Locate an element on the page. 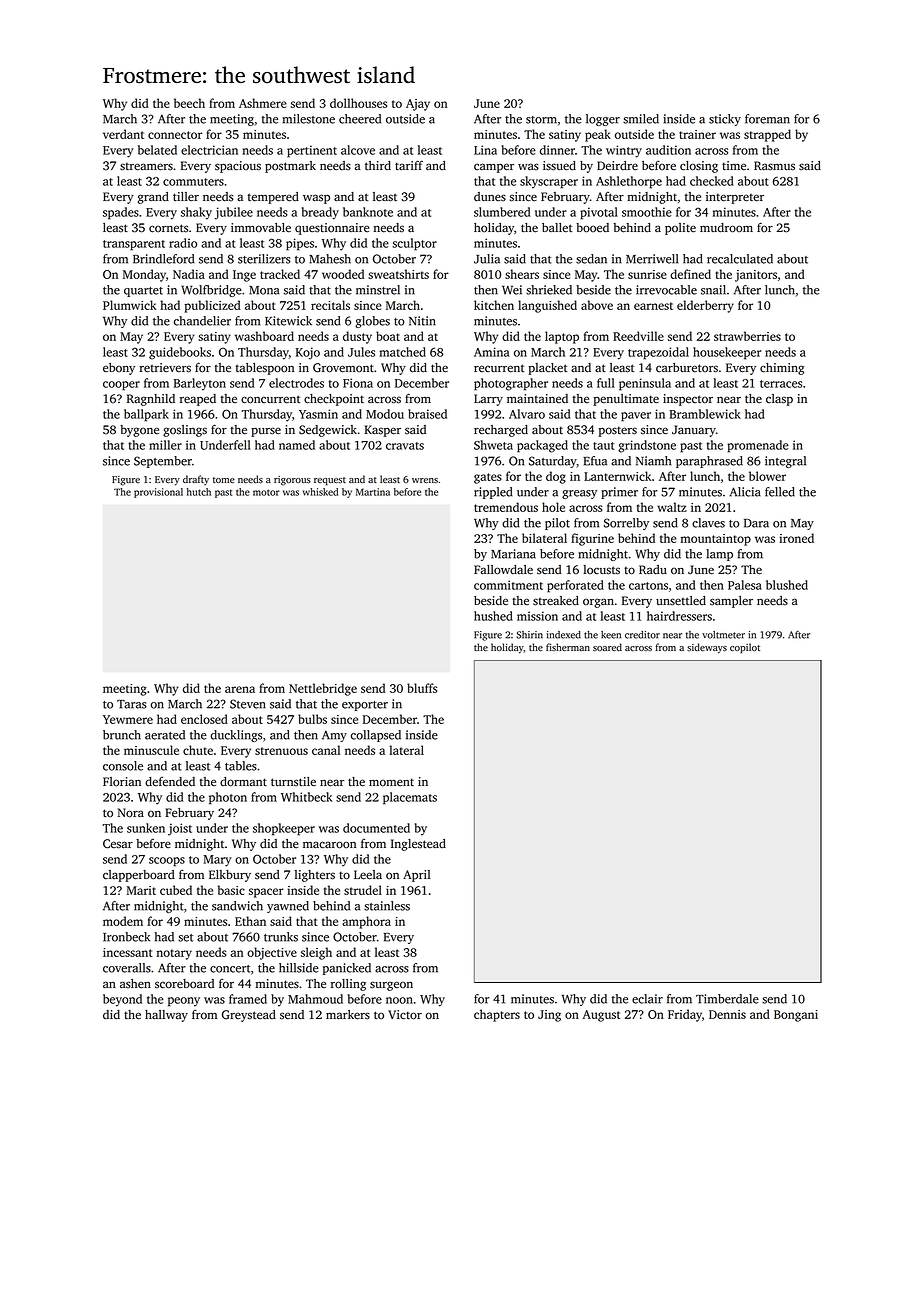 The width and height of the image is (924, 1308). soared is located at coordinates (607, 647).
